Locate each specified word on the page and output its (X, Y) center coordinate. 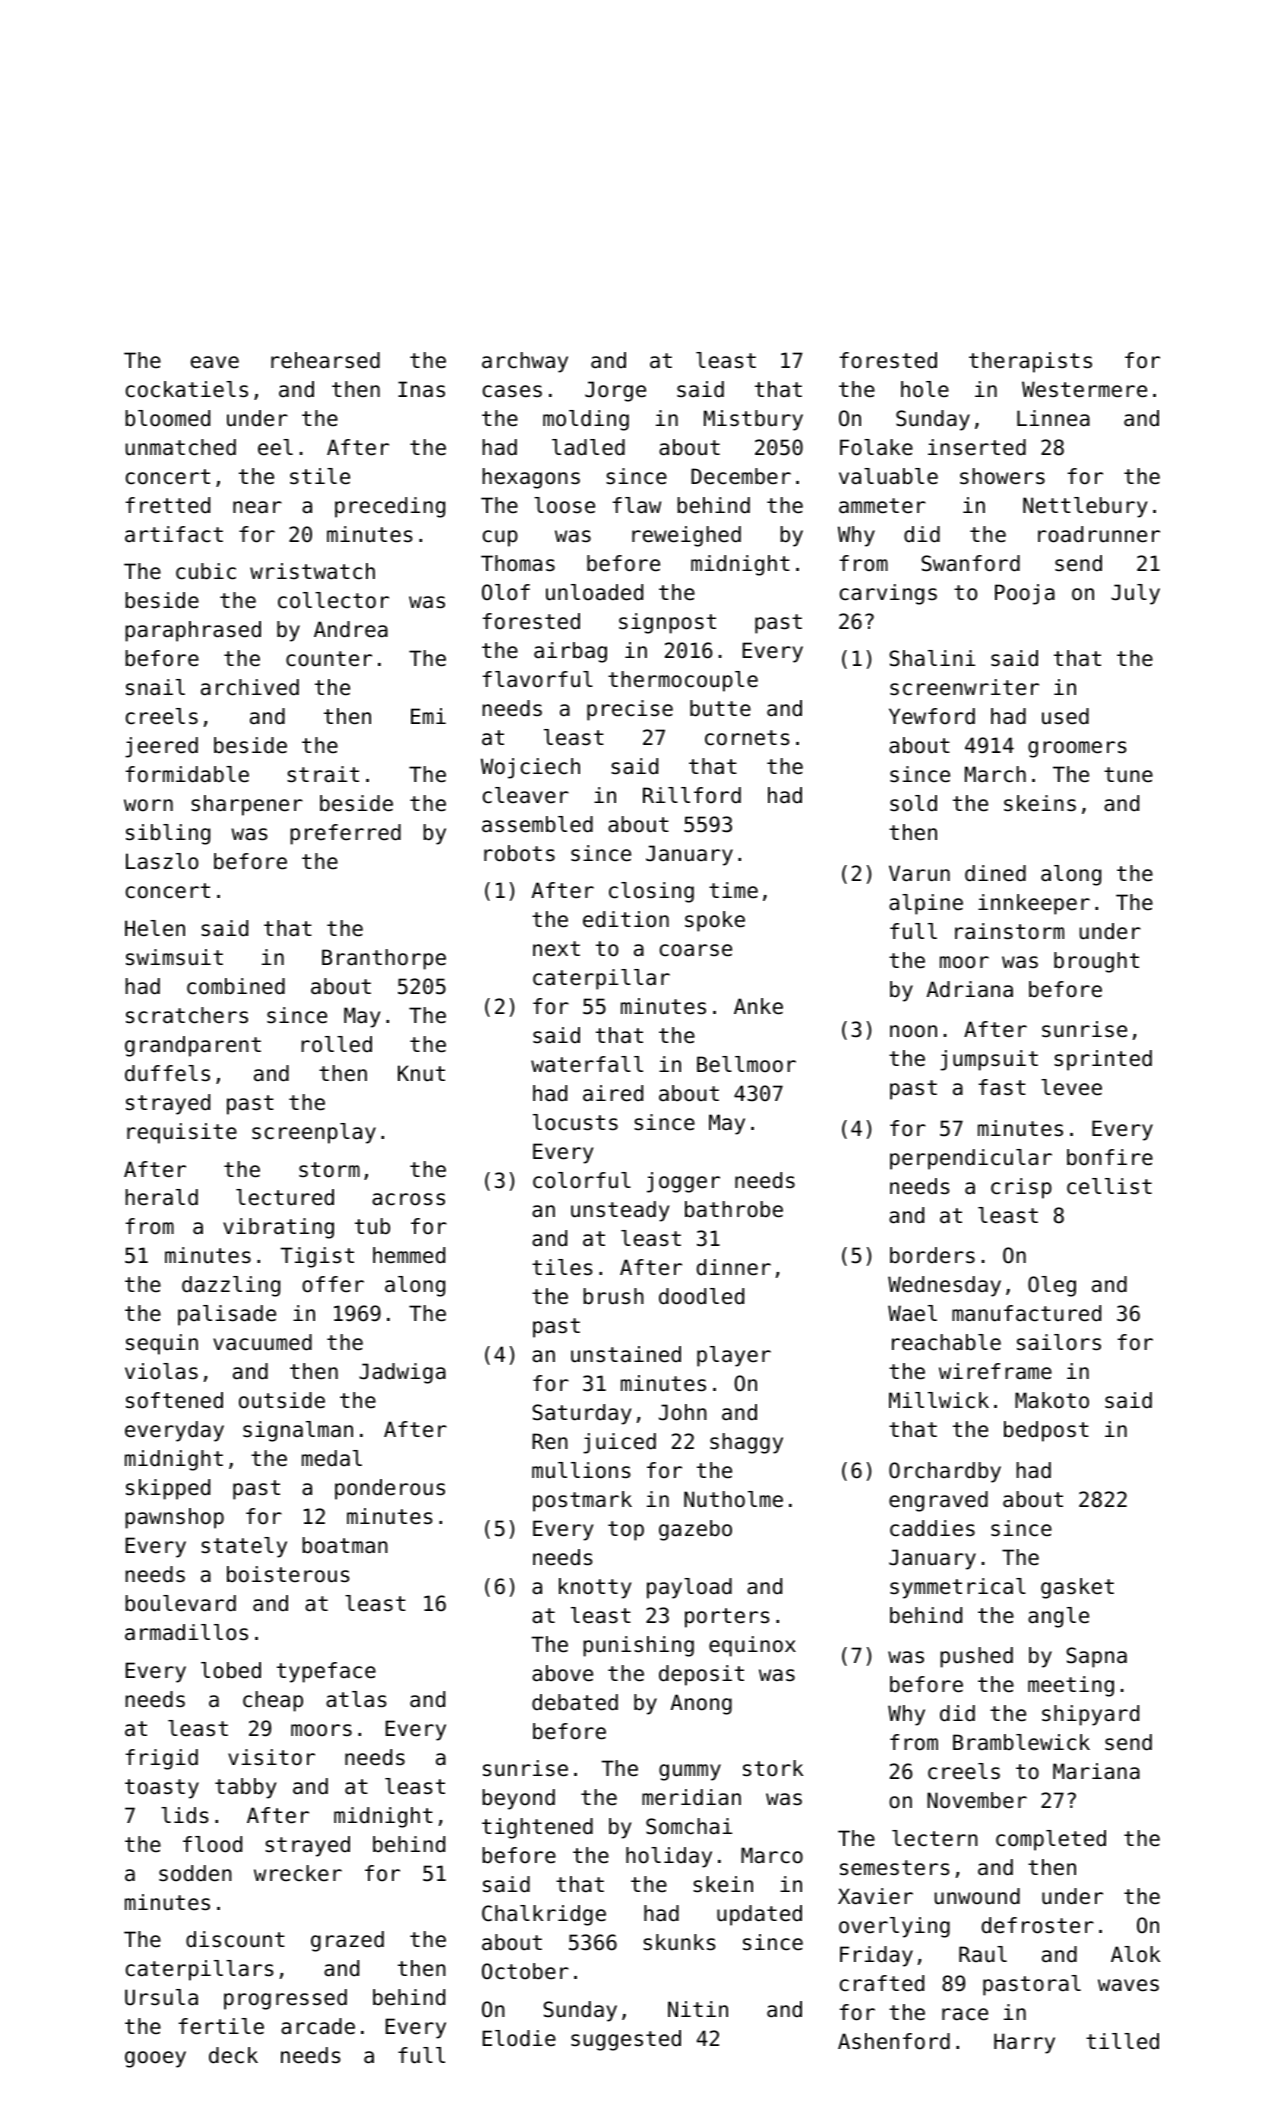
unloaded (594, 592)
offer (333, 1284)
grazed (347, 1941)
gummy (690, 1772)
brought (1096, 962)
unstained (626, 1354)
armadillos (186, 1632)
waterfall (587, 1064)
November (977, 1800)
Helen (155, 928)
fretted (168, 505)
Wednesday (944, 1286)
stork (773, 1768)
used (1065, 716)
